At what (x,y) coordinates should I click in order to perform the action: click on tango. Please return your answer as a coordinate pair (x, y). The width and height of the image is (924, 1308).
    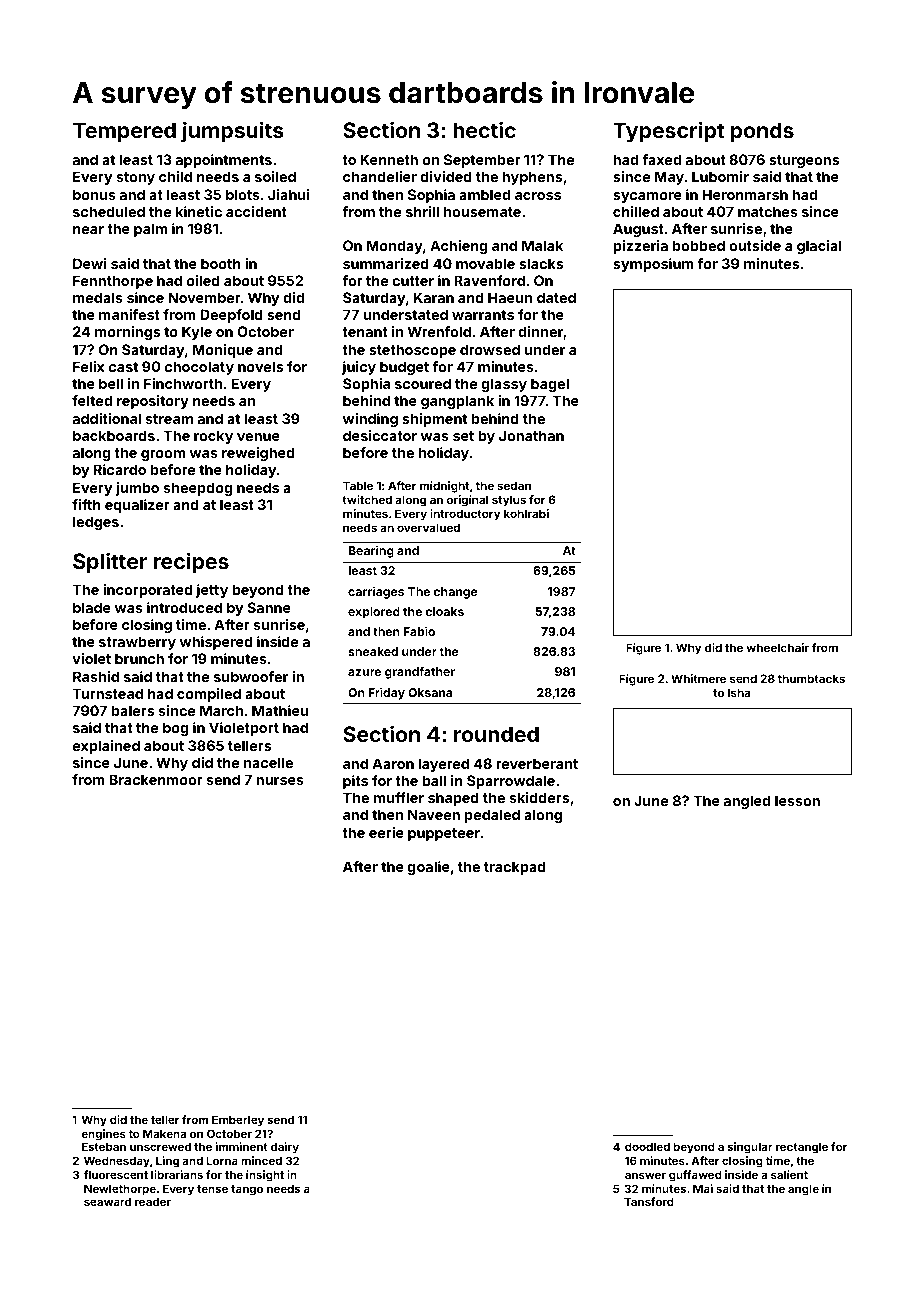
    Looking at the image, I should click on (247, 1190).
